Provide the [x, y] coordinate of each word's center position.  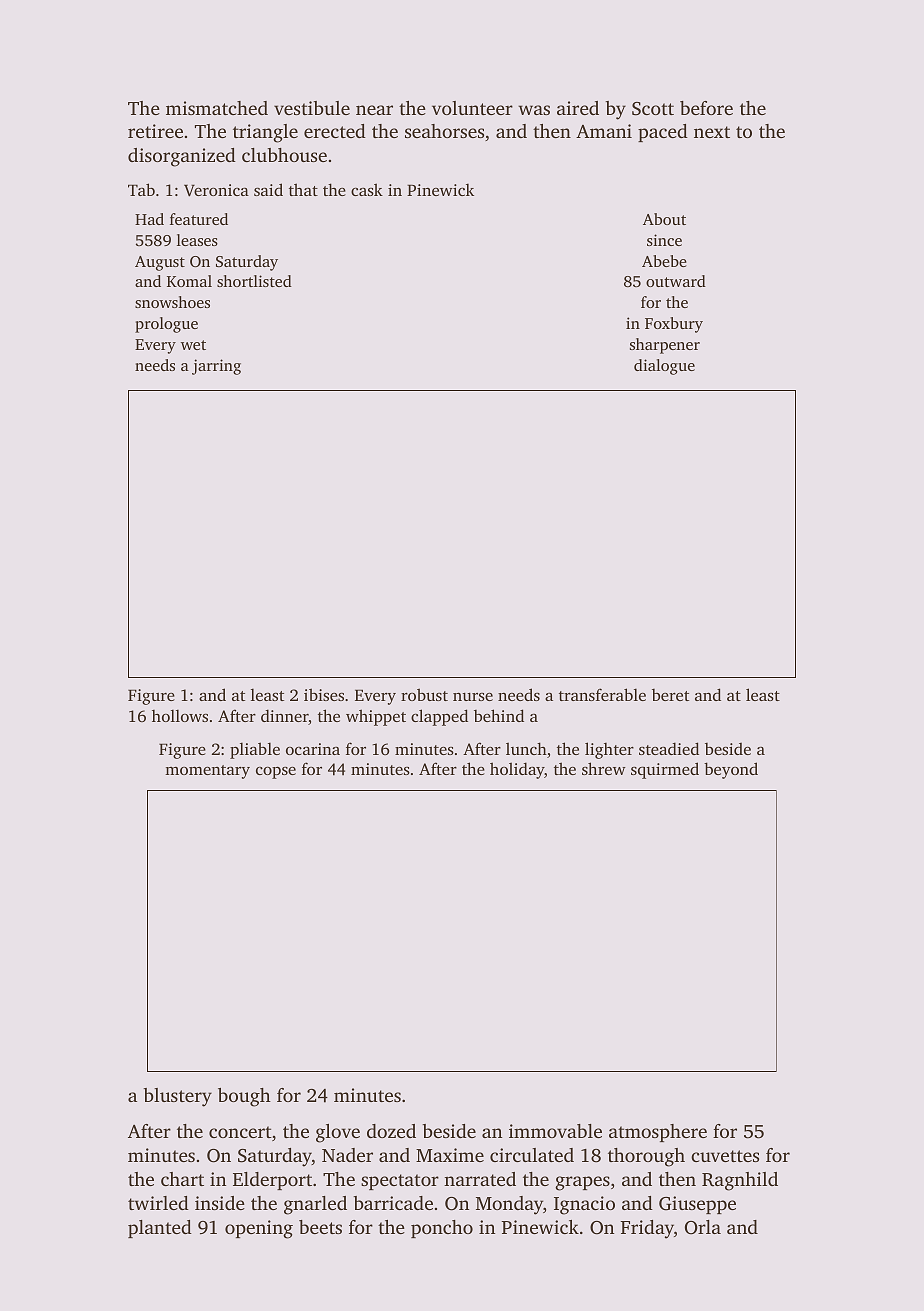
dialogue [664, 367]
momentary [207, 772]
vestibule [312, 108]
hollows [180, 715]
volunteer [472, 108]
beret [670, 695]
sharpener [665, 346]
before [706, 108]
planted [160, 1229]
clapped [439, 717]
